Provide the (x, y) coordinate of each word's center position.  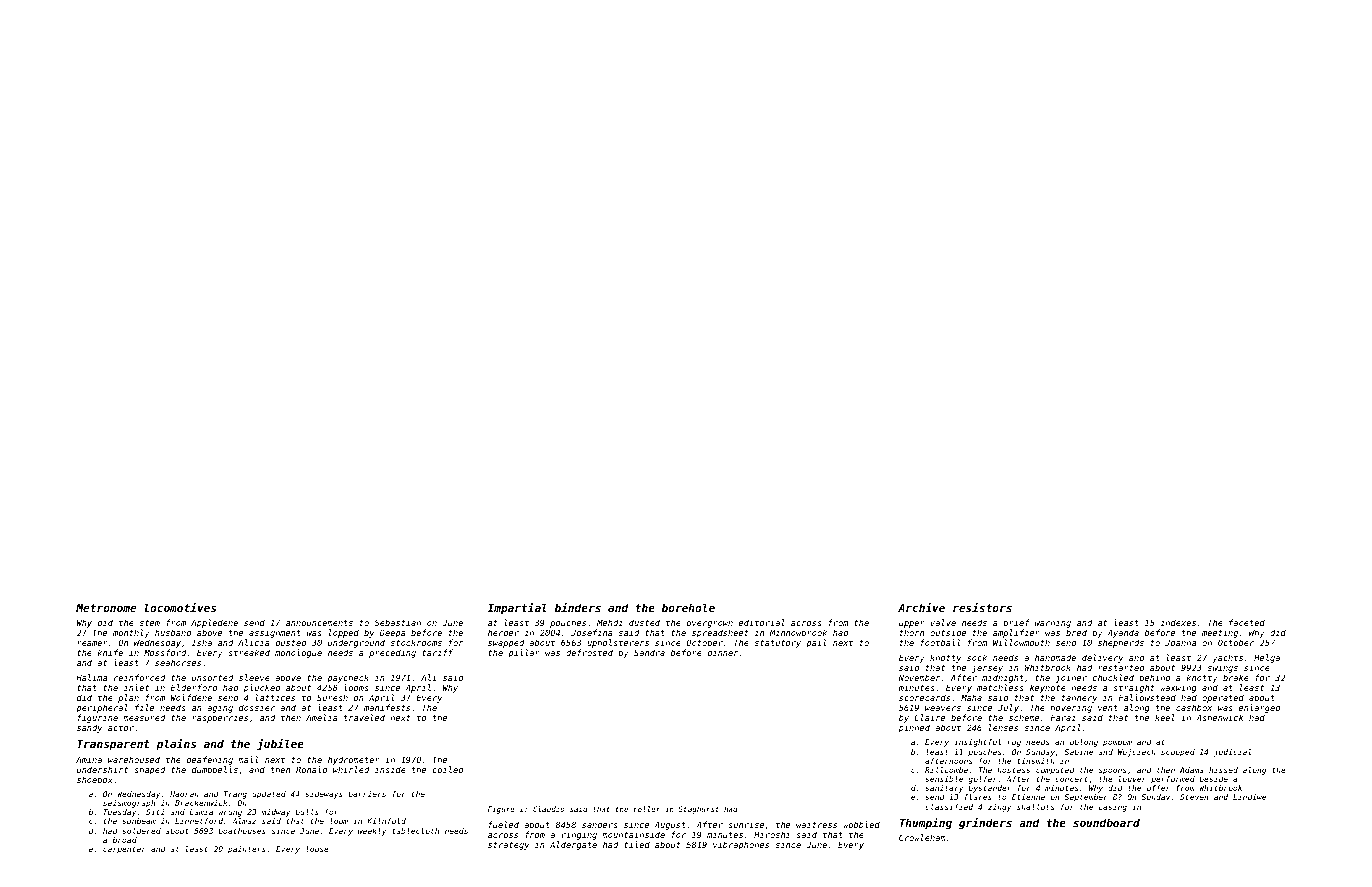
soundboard (1106, 822)
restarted (1121, 667)
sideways (324, 795)
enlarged (1260, 708)
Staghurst (698, 810)
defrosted (589, 652)
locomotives (180, 607)
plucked (262, 688)
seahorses (178, 662)
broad (125, 840)
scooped (1178, 753)
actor (121, 728)
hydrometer (354, 760)
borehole (688, 607)
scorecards (924, 697)
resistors (982, 607)
